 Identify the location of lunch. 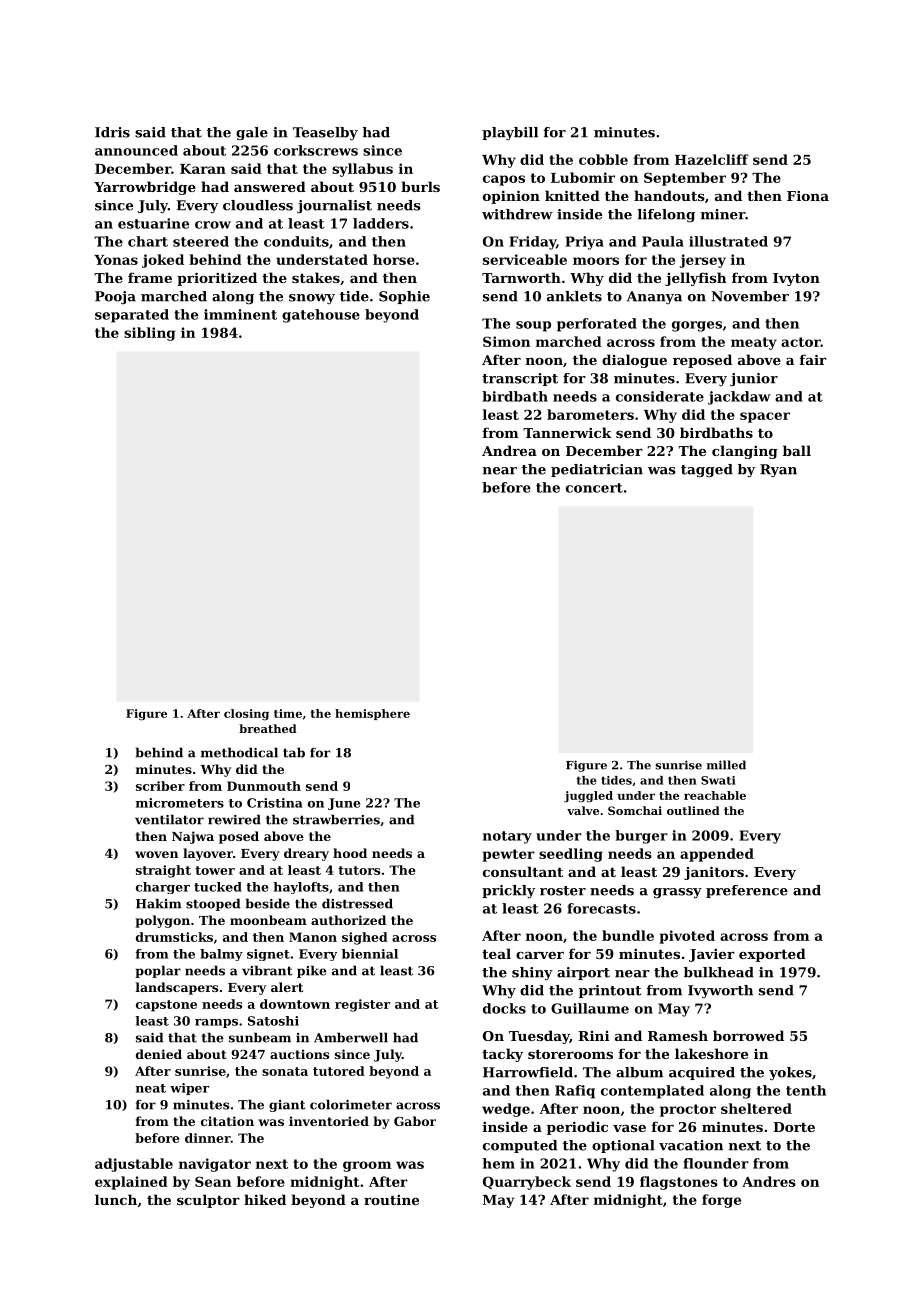
(116, 1199).
